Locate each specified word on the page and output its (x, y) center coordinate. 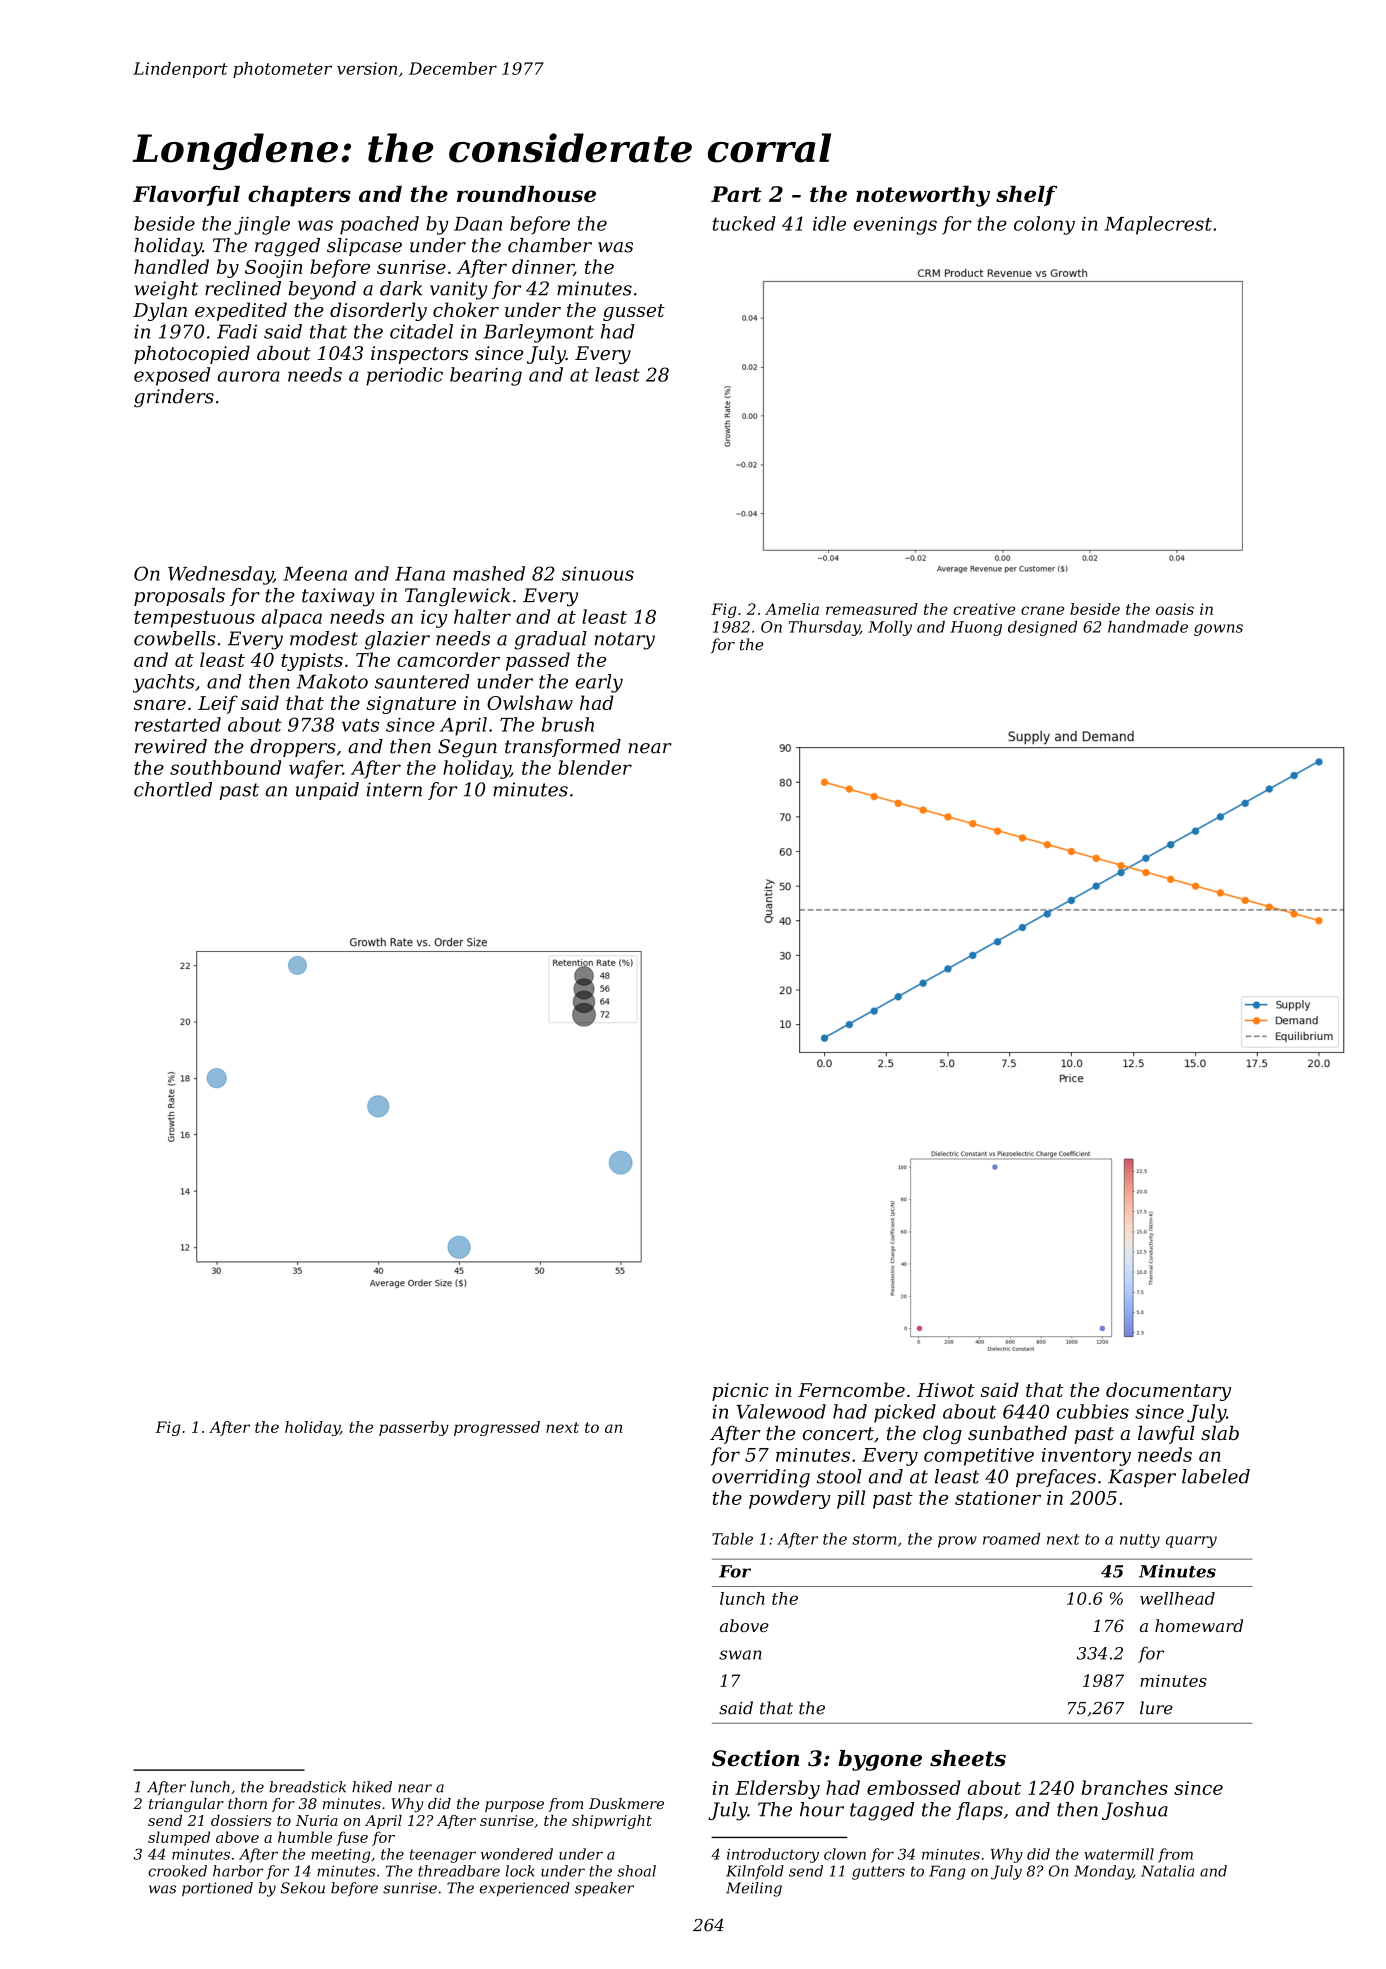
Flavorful (186, 196)
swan (740, 1655)
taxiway (338, 597)
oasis (1175, 609)
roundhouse (526, 194)
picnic (740, 1392)
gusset (634, 312)
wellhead (1177, 1598)
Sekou (303, 1888)
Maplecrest (1158, 225)
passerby (414, 1428)
